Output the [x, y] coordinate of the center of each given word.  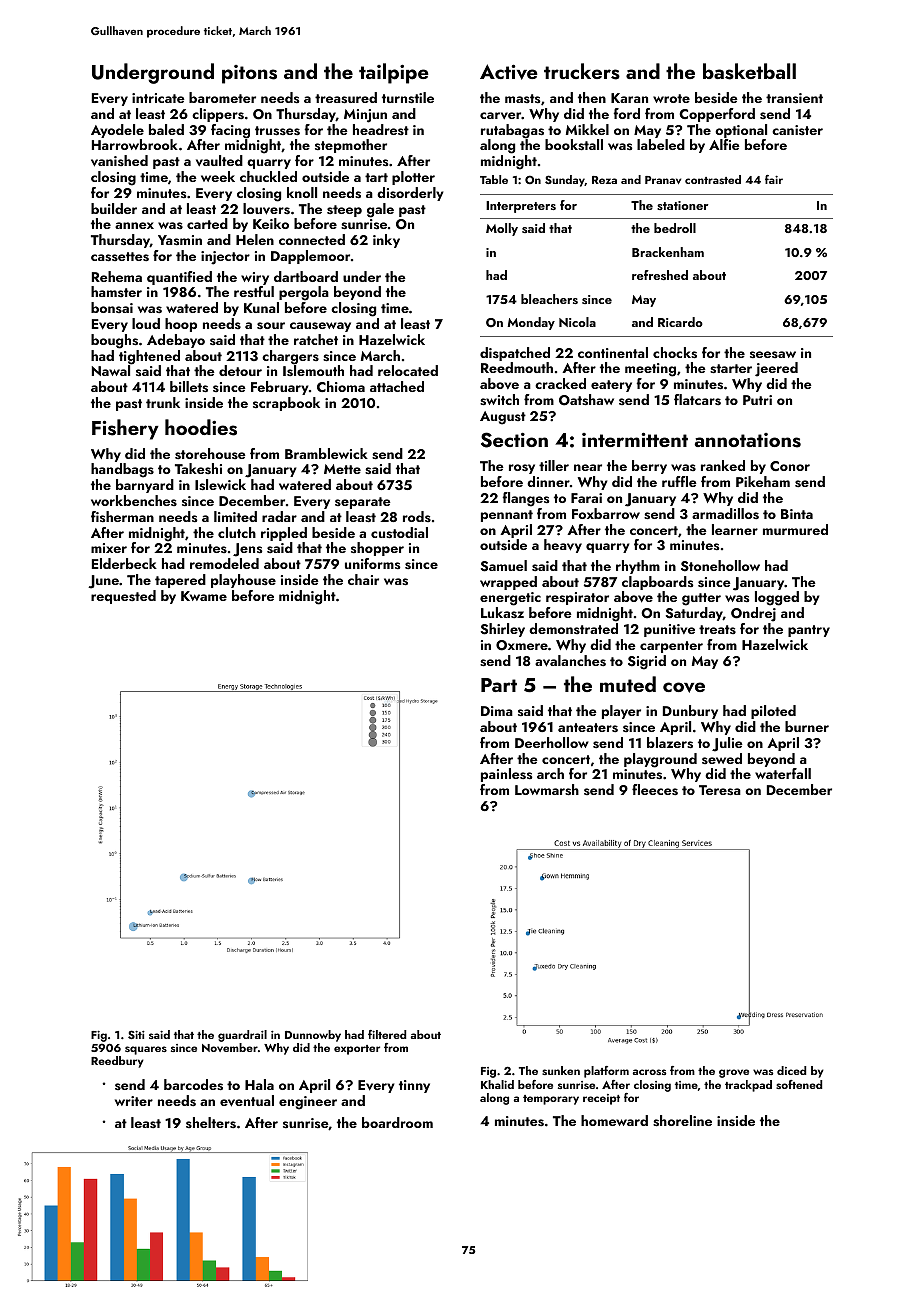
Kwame [204, 596]
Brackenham [668, 252]
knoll [302, 192]
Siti [136, 1034]
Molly [502, 229]
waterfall [783, 773]
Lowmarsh [547, 790]
